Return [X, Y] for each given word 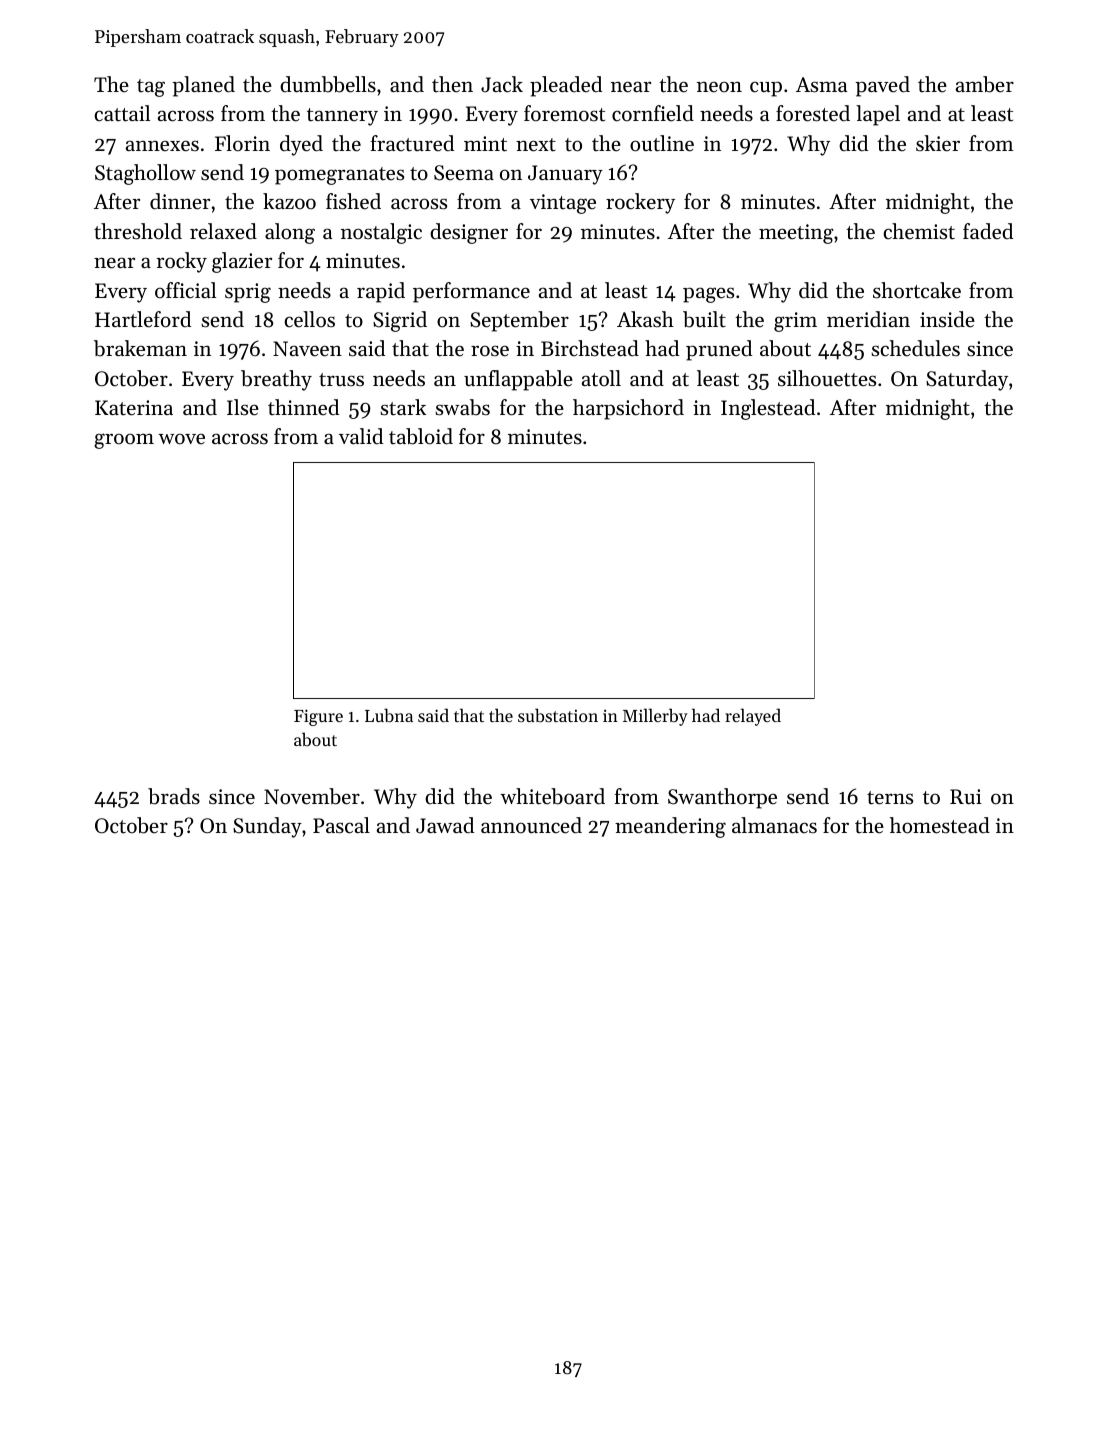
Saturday [967, 380]
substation [558, 715]
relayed [753, 717]
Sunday [267, 827]
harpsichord [628, 409]
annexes [162, 146]
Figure [318, 717]
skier [938, 143]
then [452, 84]
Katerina [134, 408]
